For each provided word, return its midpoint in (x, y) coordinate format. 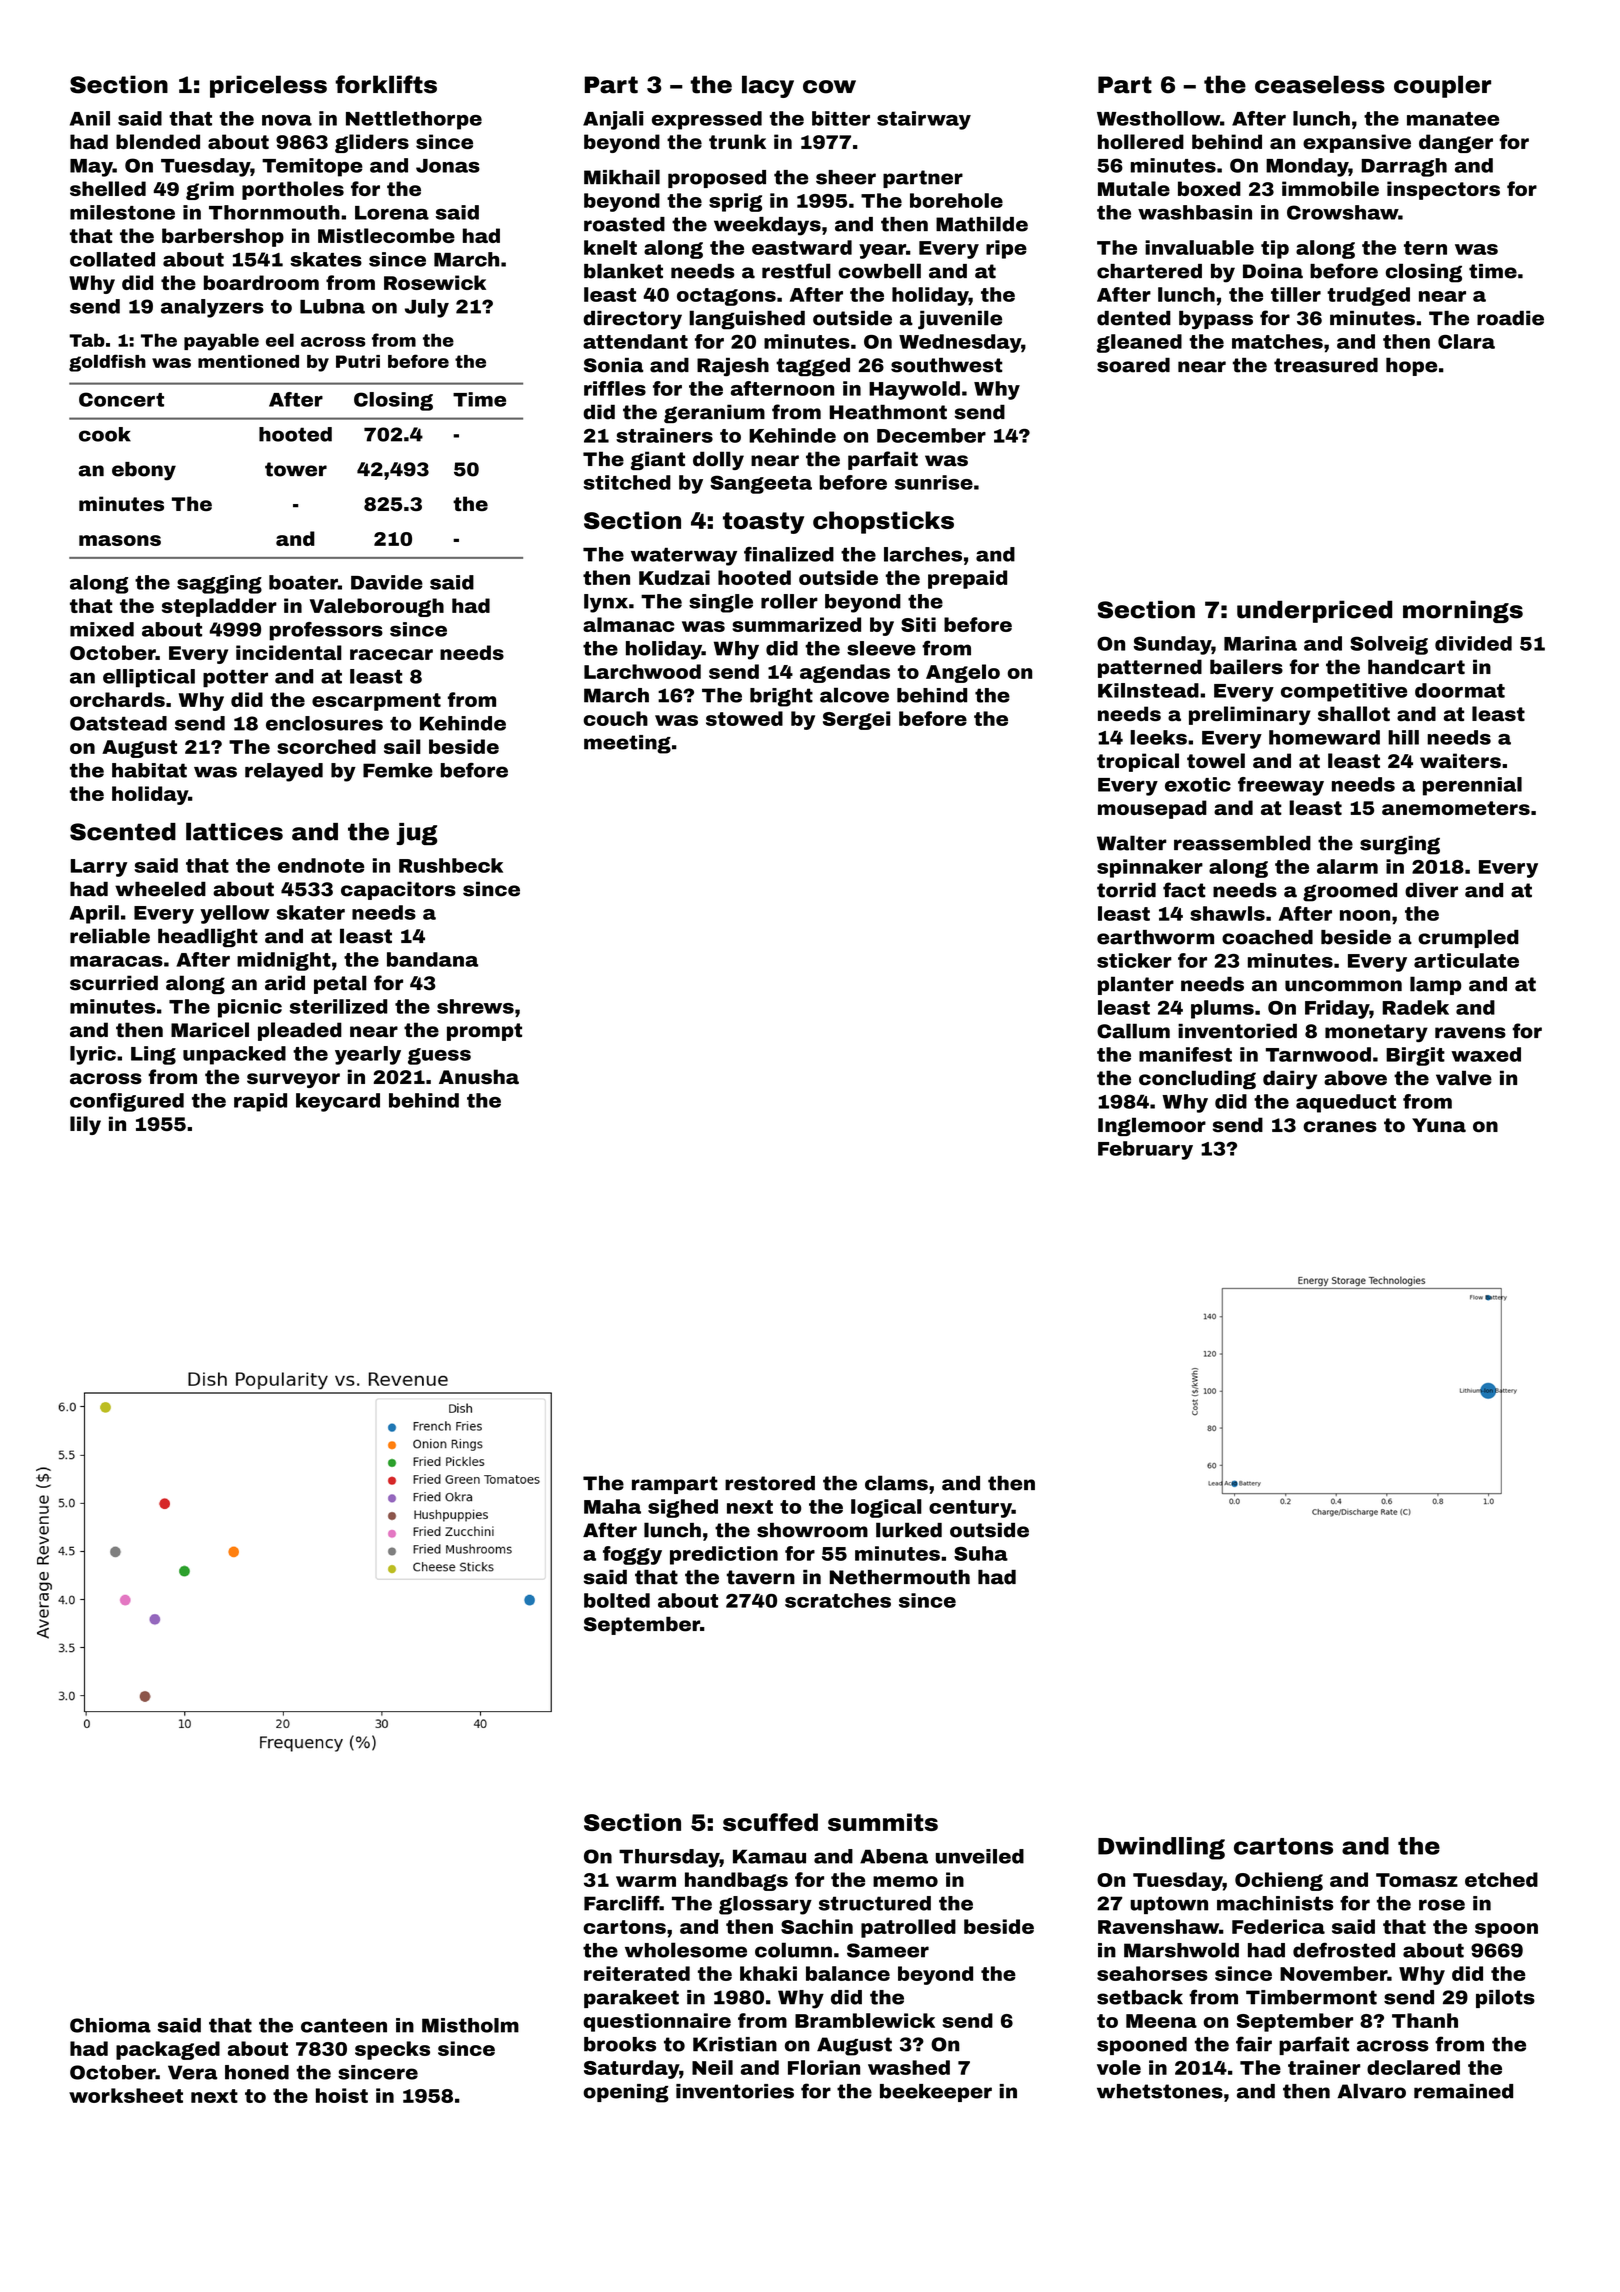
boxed (1209, 188)
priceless (268, 86)
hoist (342, 2095)
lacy (768, 86)
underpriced (1314, 611)
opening (626, 2093)
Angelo (963, 673)
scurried (114, 983)
